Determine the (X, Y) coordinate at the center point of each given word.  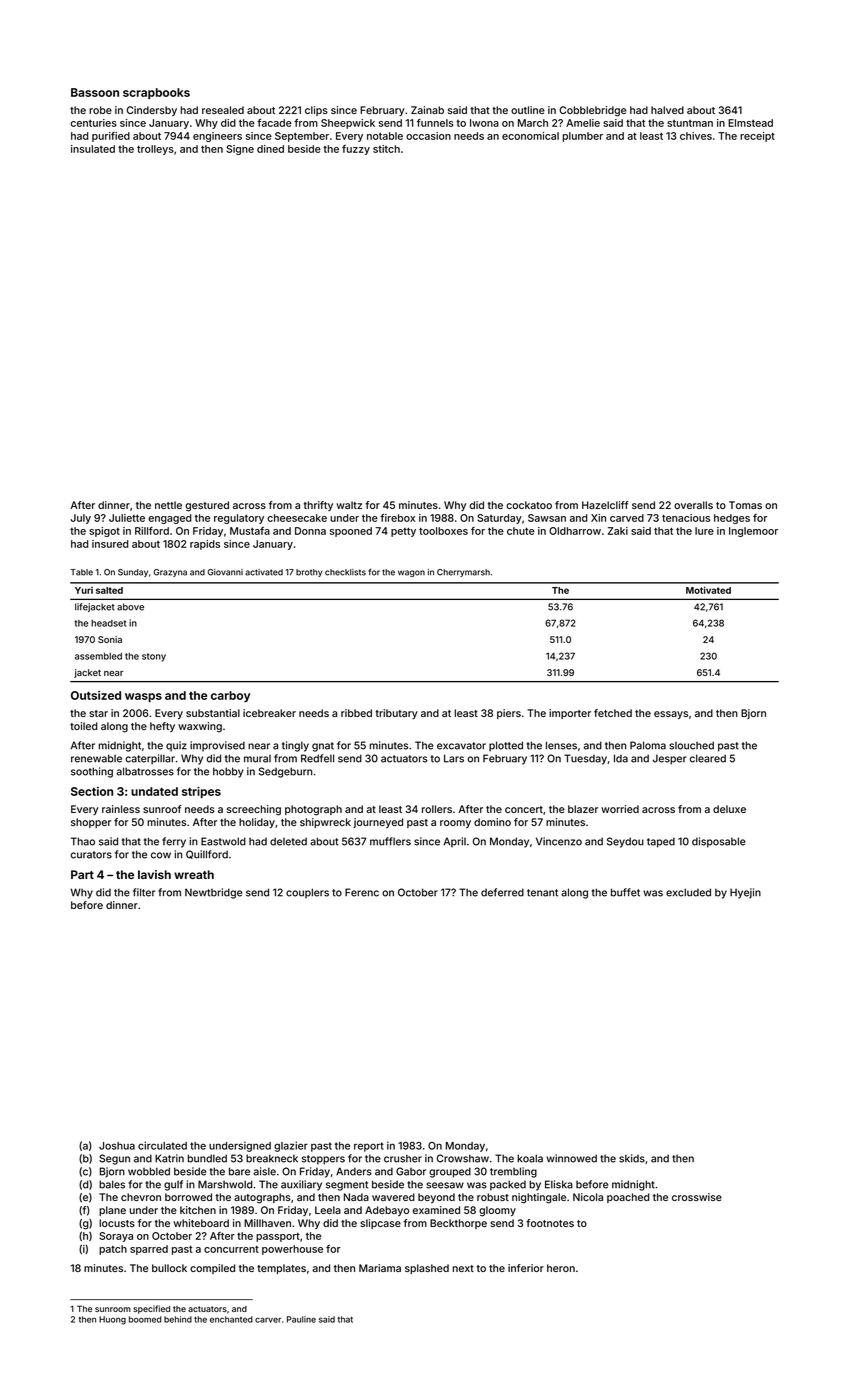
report (369, 1147)
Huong (112, 1320)
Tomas (745, 505)
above (130, 607)
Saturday (499, 519)
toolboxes (443, 531)
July (81, 519)
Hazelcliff (605, 505)
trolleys (155, 150)
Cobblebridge (592, 111)
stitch (386, 149)
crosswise (697, 1197)
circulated (162, 1145)
